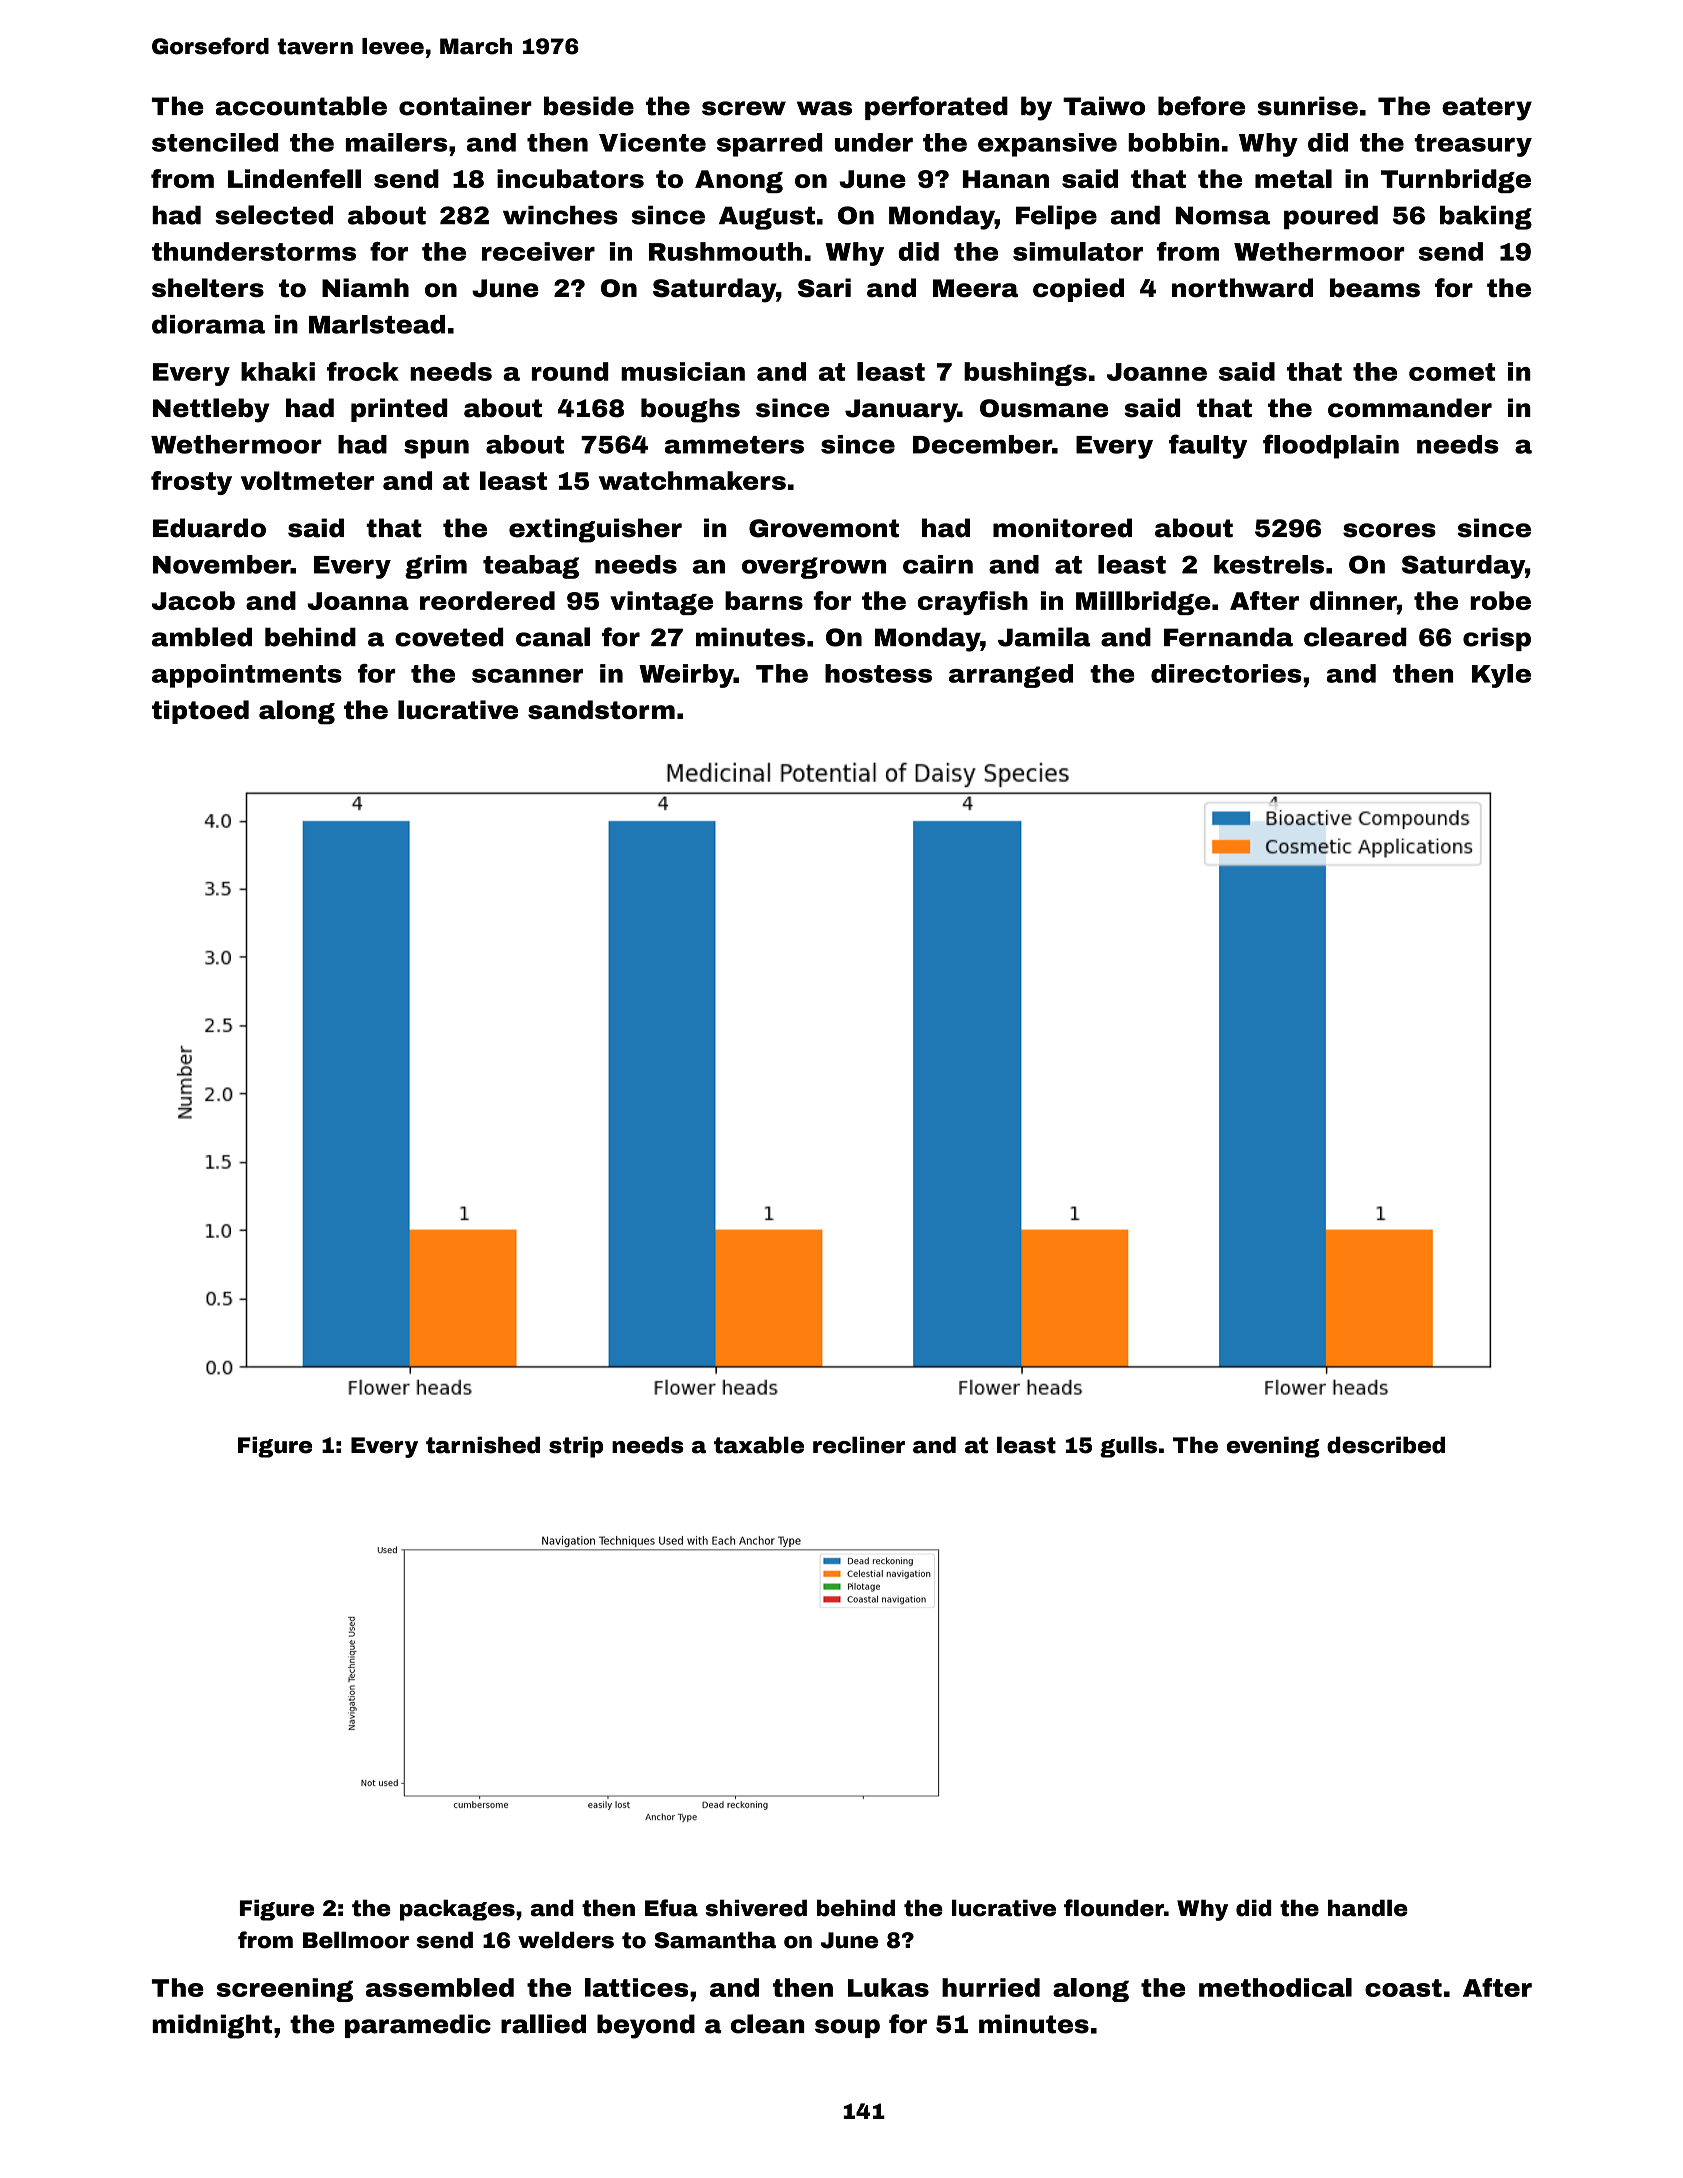 The image size is (1683, 2178). Describe the element at coordinates (1375, 288) in the screenshot. I see `beams` at that location.
